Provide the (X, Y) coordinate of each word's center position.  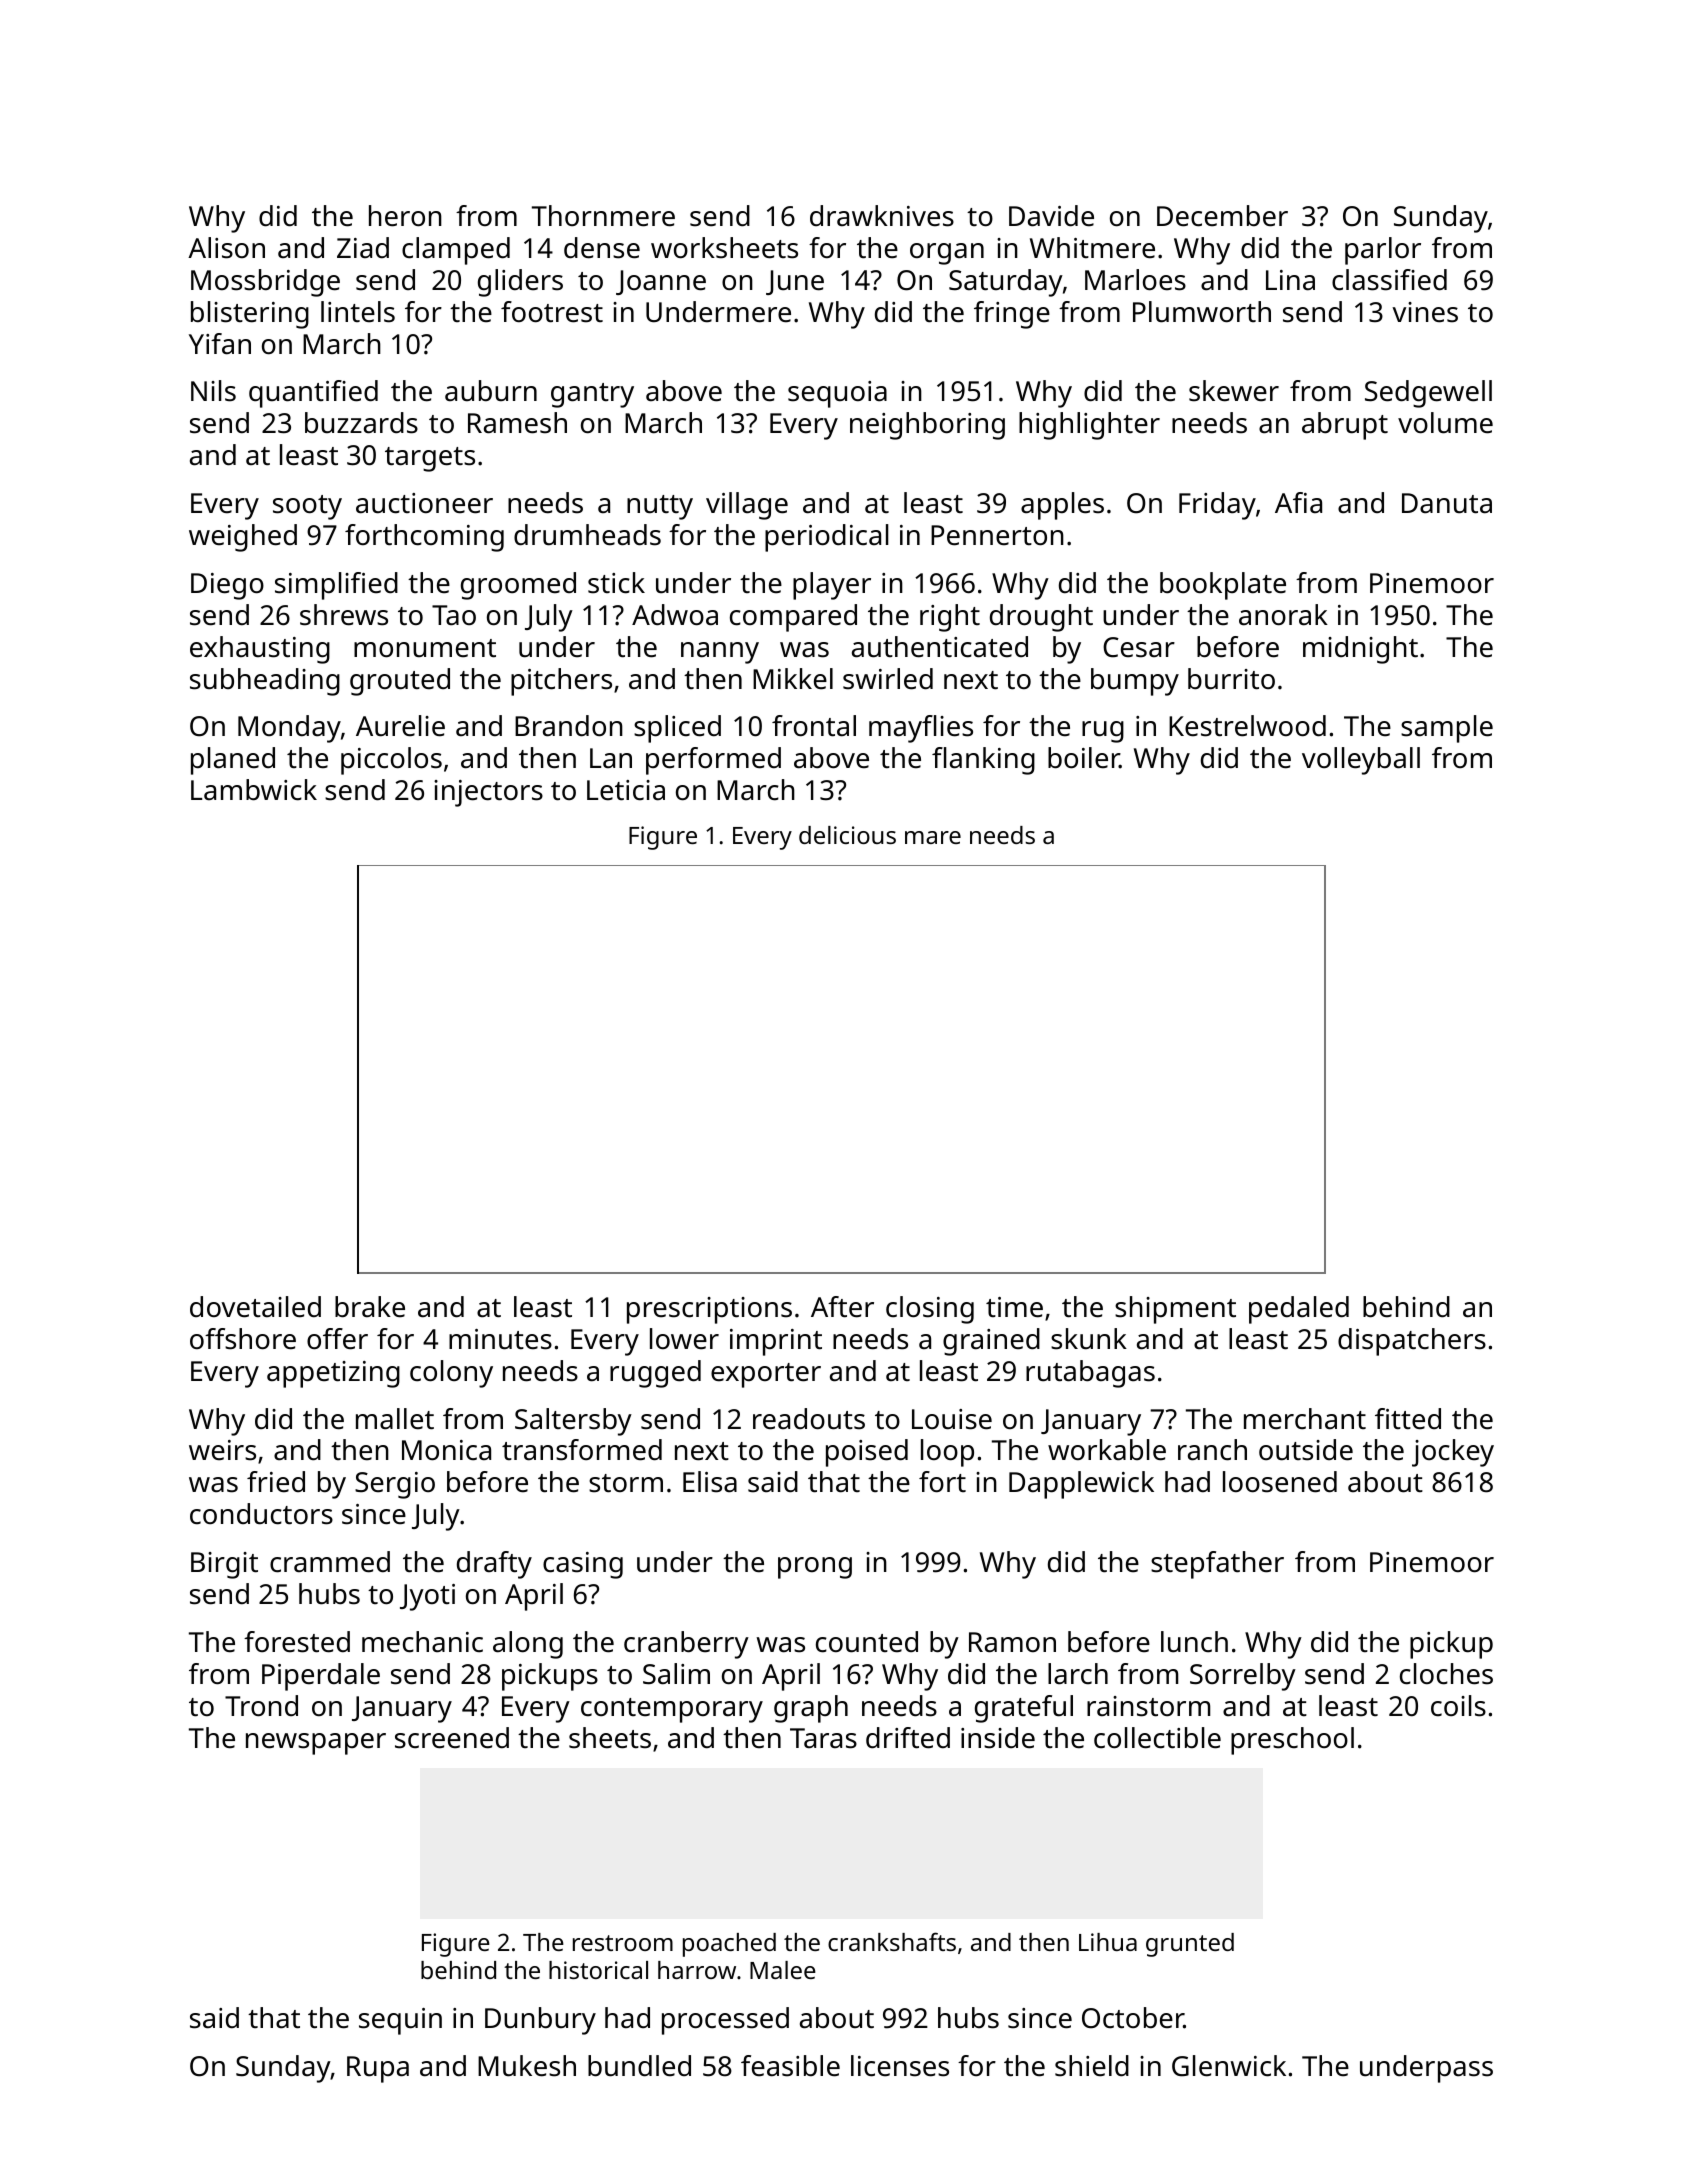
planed (233, 761)
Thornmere (603, 216)
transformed (582, 1450)
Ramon (1012, 1642)
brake (370, 1307)
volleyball (1361, 761)
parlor (1383, 251)
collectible (1157, 1738)
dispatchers (1412, 1342)
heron (405, 216)
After (842, 1307)
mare (933, 837)
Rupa (378, 2069)
